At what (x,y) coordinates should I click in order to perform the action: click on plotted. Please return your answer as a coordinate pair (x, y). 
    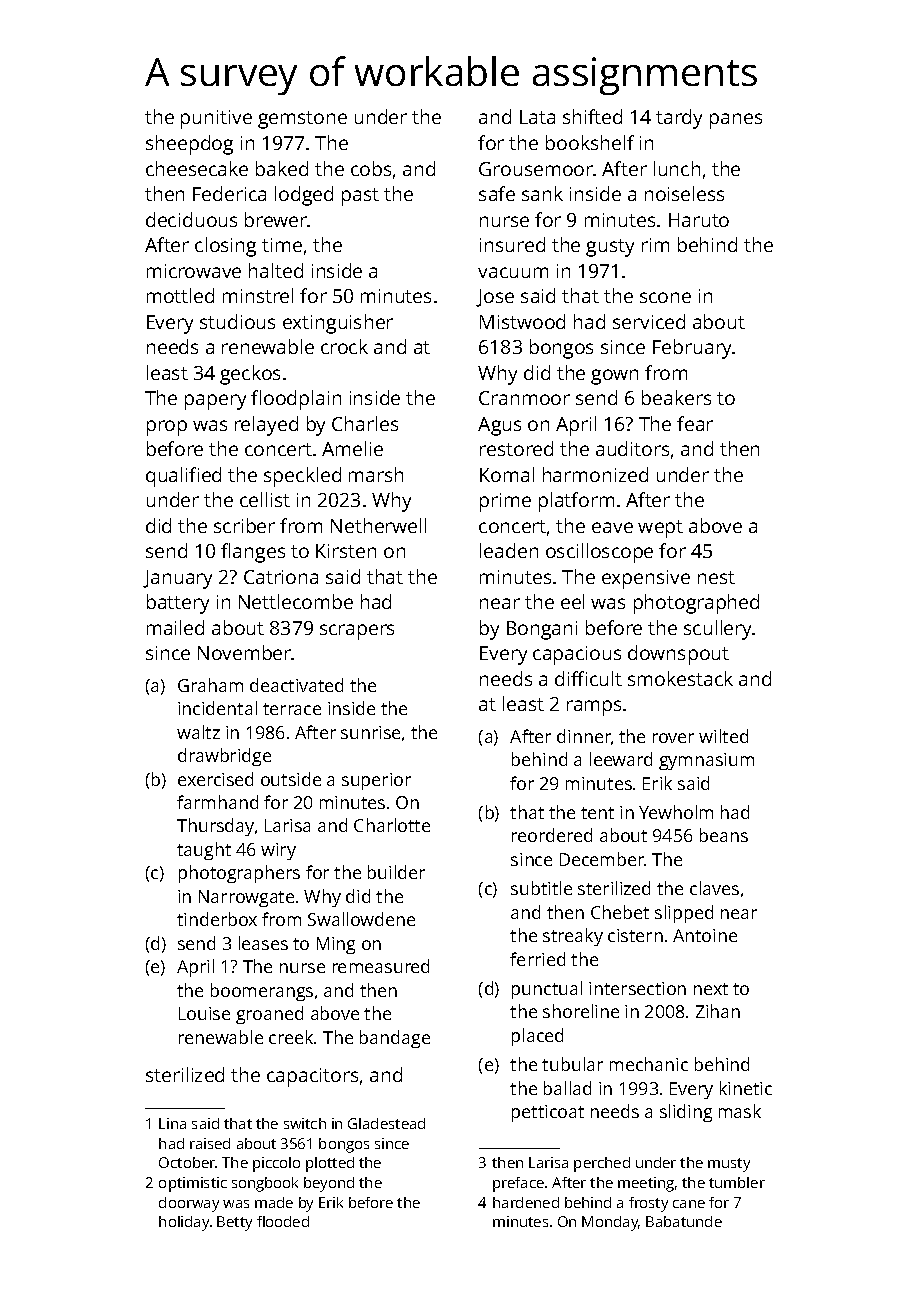
    Looking at the image, I should click on (330, 1164).
